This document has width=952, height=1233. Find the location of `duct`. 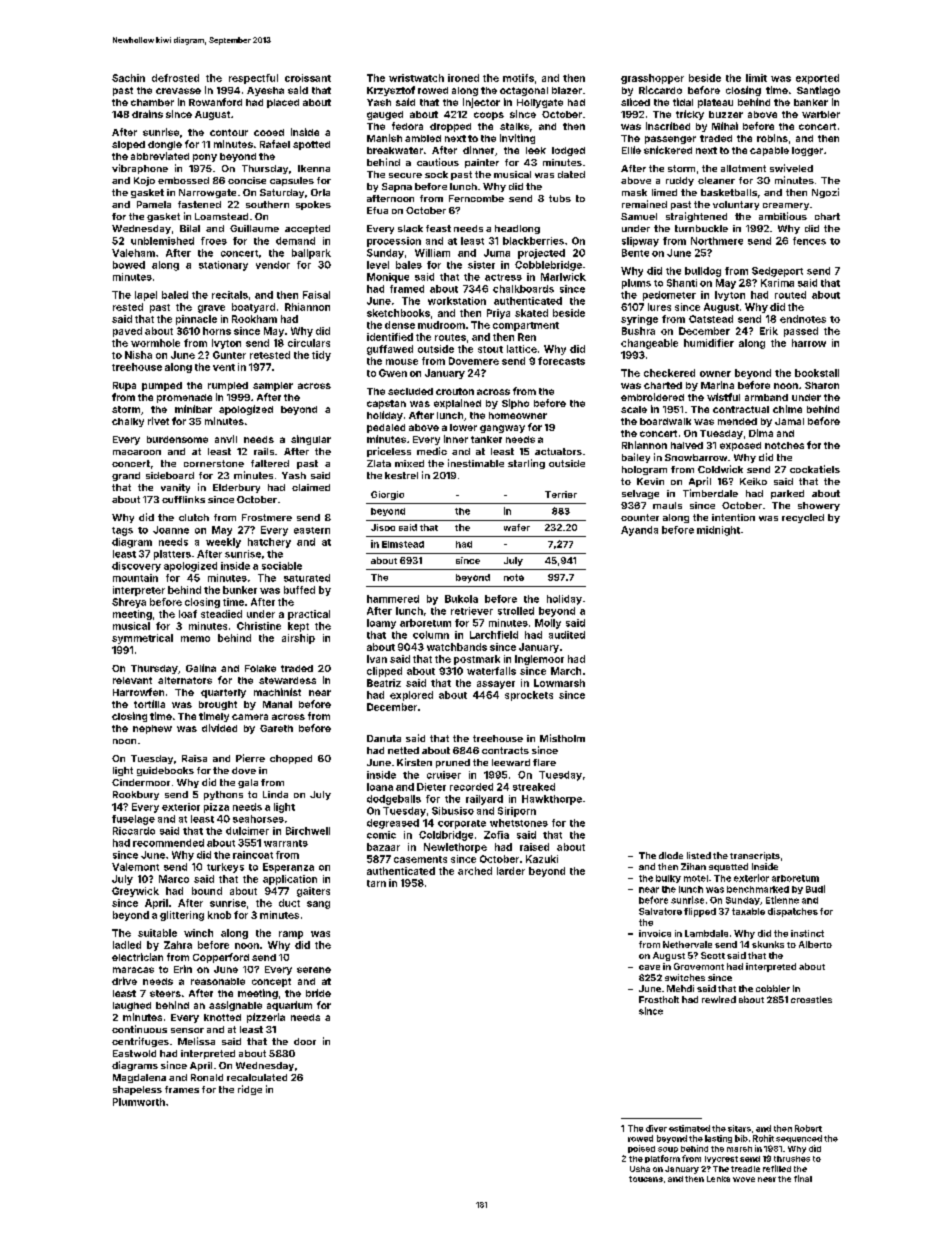

duct is located at coordinates (289, 903).
